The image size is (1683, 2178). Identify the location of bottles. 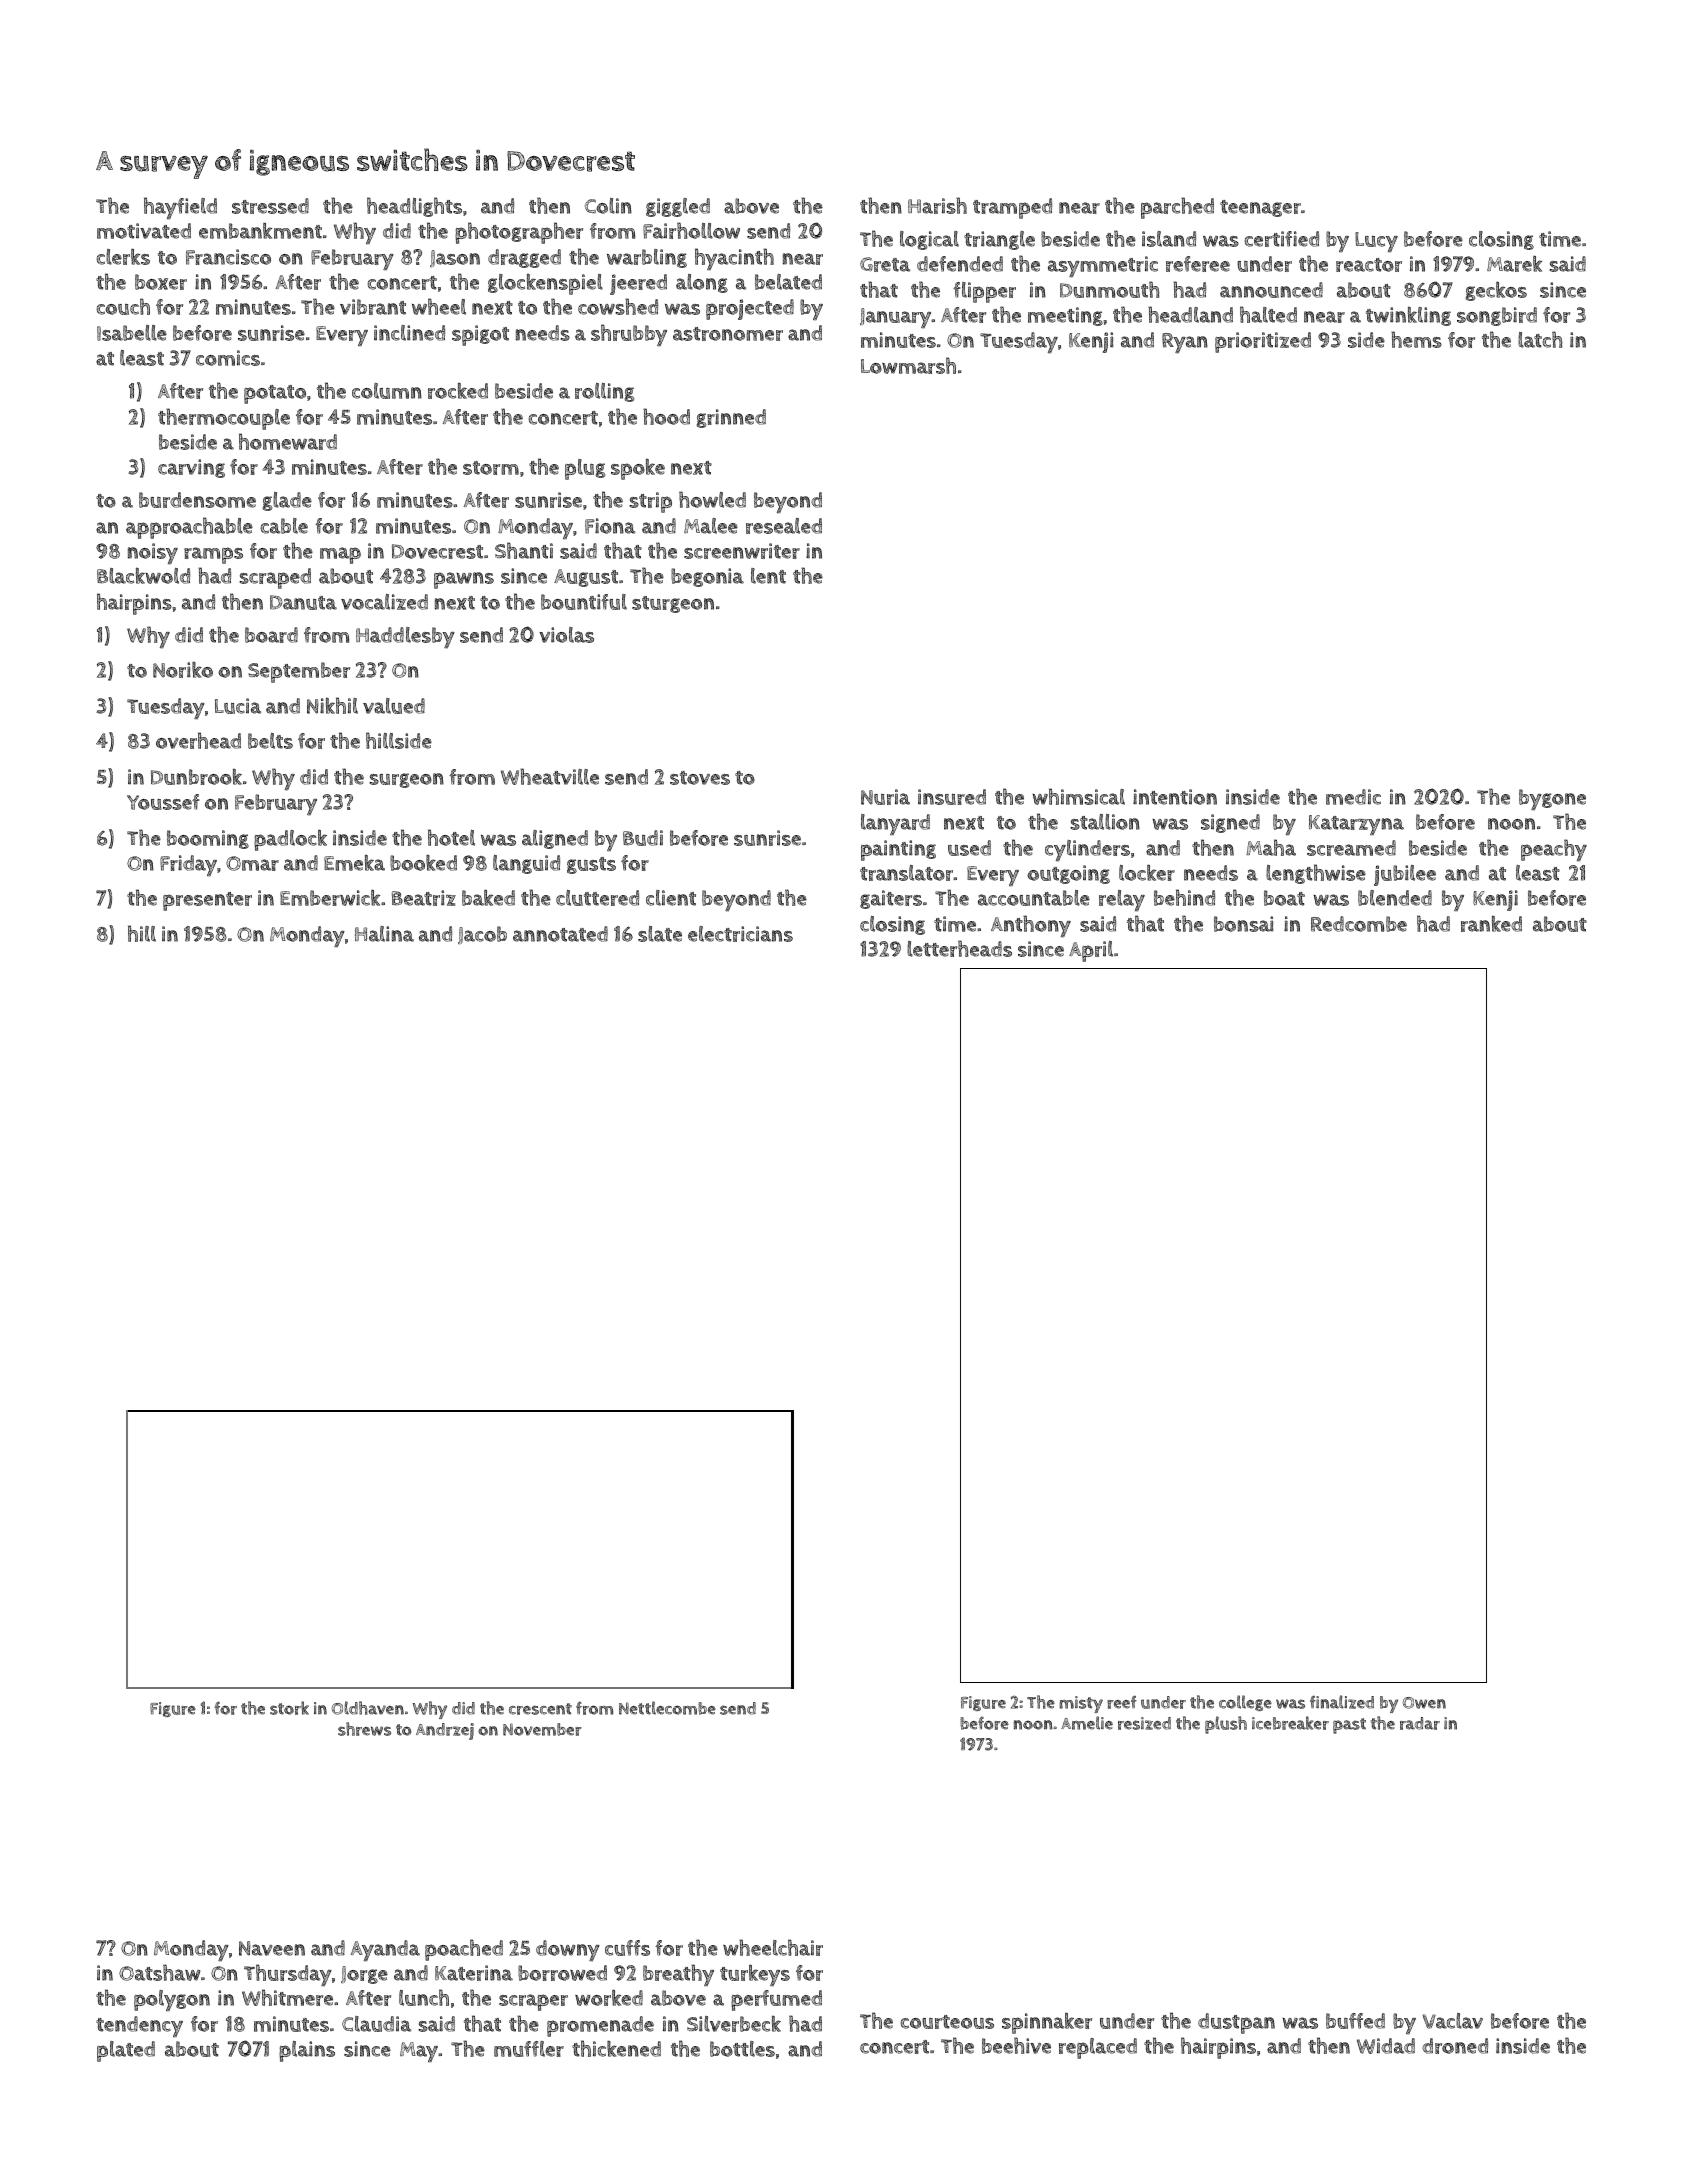
(742, 2049).
